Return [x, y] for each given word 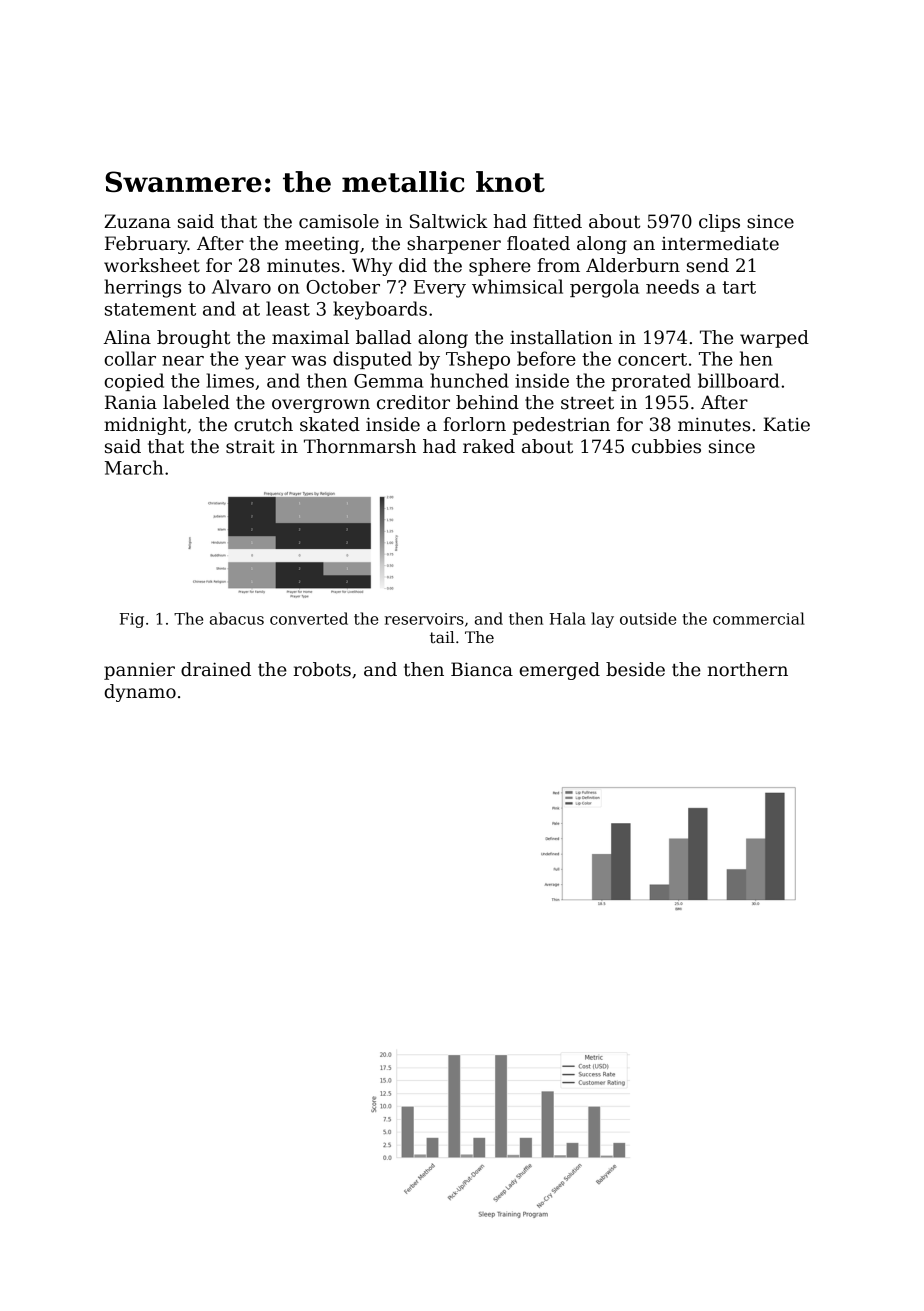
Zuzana [137, 221]
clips [719, 223]
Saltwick [449, 221]
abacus [237, 618]
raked [489, 446]
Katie [786, 424]
